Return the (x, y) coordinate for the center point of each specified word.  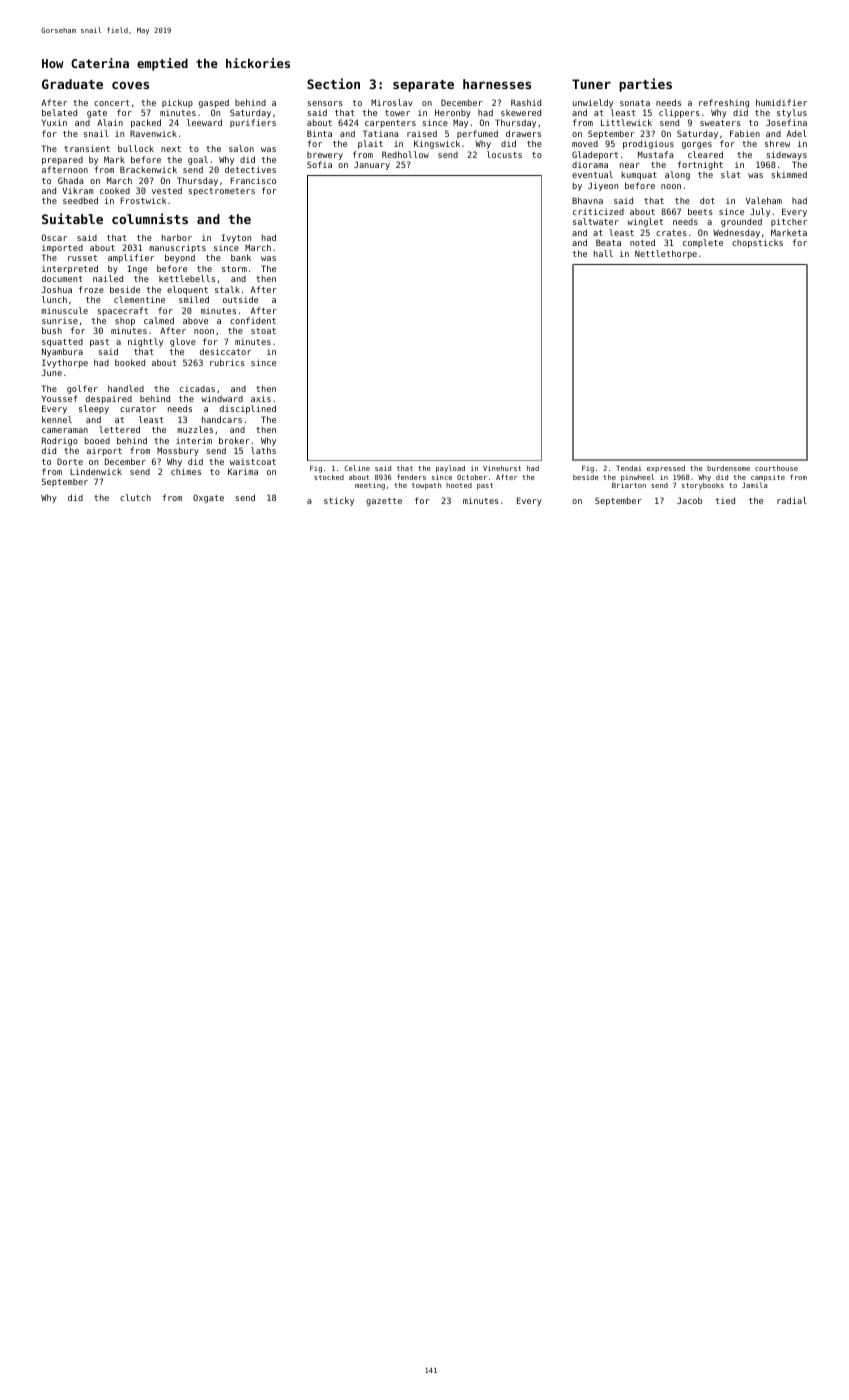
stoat (263, 331)
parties (645, 85)
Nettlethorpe (666, 254)
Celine (357, 468)
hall (603, 253)
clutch (135, 497)
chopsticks (757, 243)
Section (333, 83)
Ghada (70, 180)
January (372, 165)
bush (52, 330)
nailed (108, 278)
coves (130, 85)
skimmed (789, 174)
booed (97, 440)
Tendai (629, 468)
